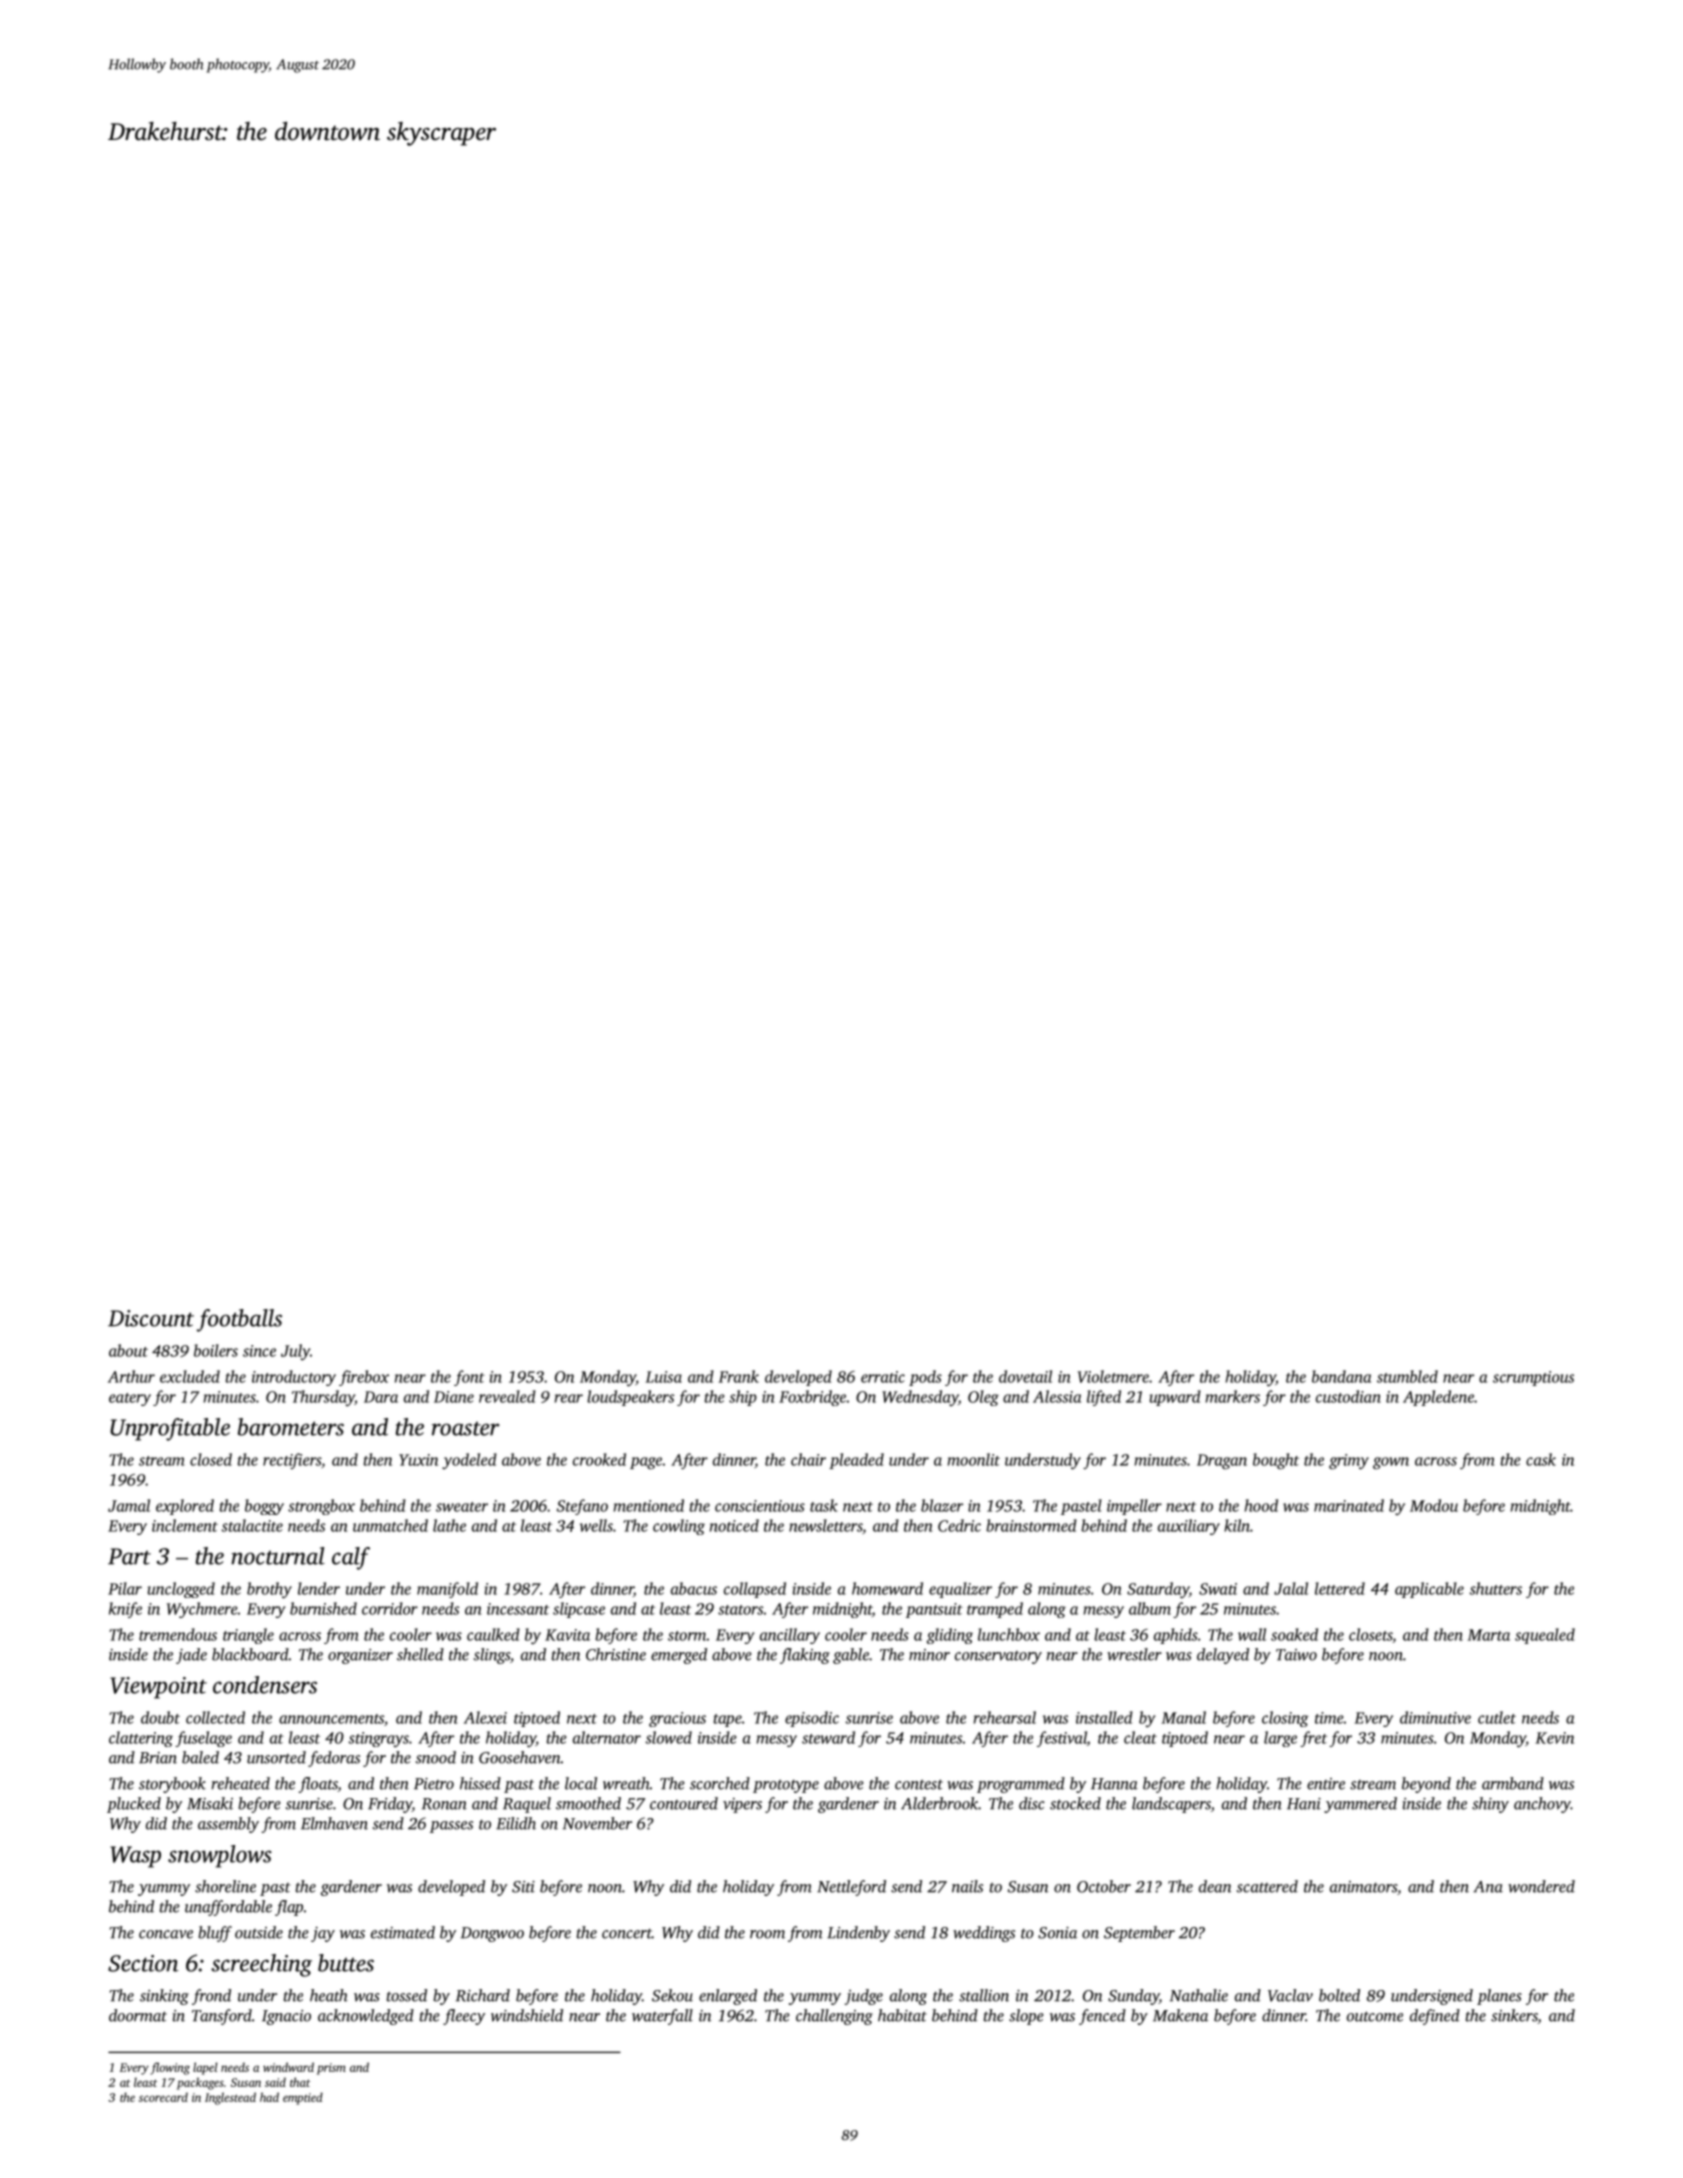  I want to click on Jamal, so click(129, 1505).
